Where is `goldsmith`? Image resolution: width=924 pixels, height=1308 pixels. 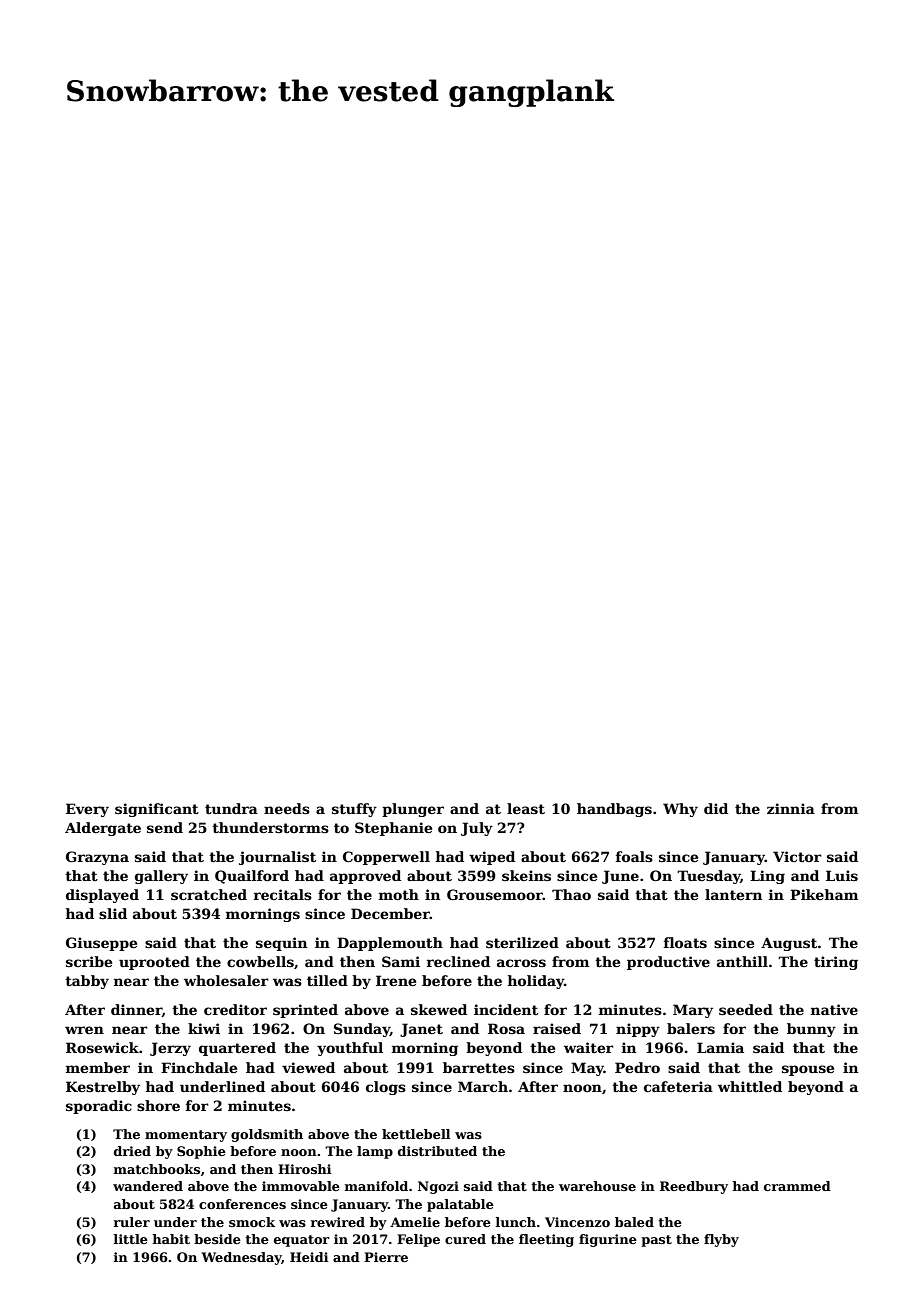
goldsmith is located at coordinates (267, 1135).
